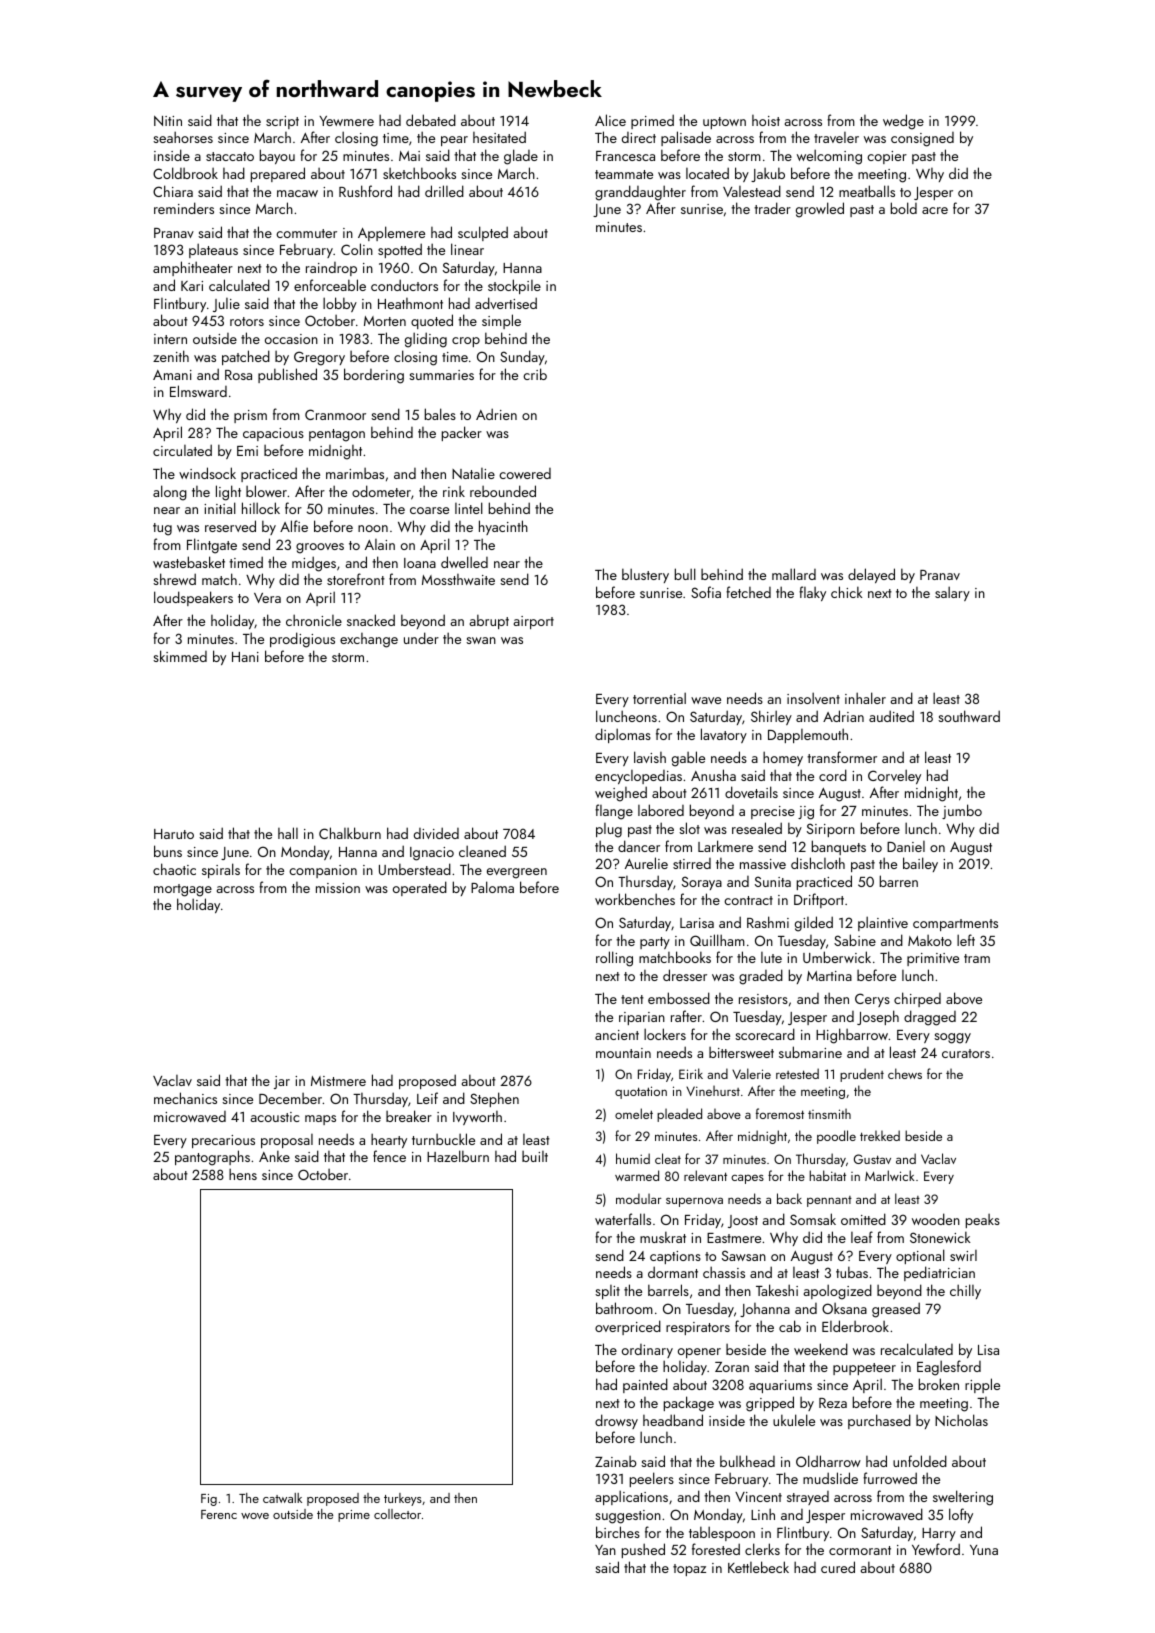 This screenshot has width=1155, height=1633. What do you see at coordinates (969, 716) in the screenshot?
I see `southward` at bounding box center [969, 716].
